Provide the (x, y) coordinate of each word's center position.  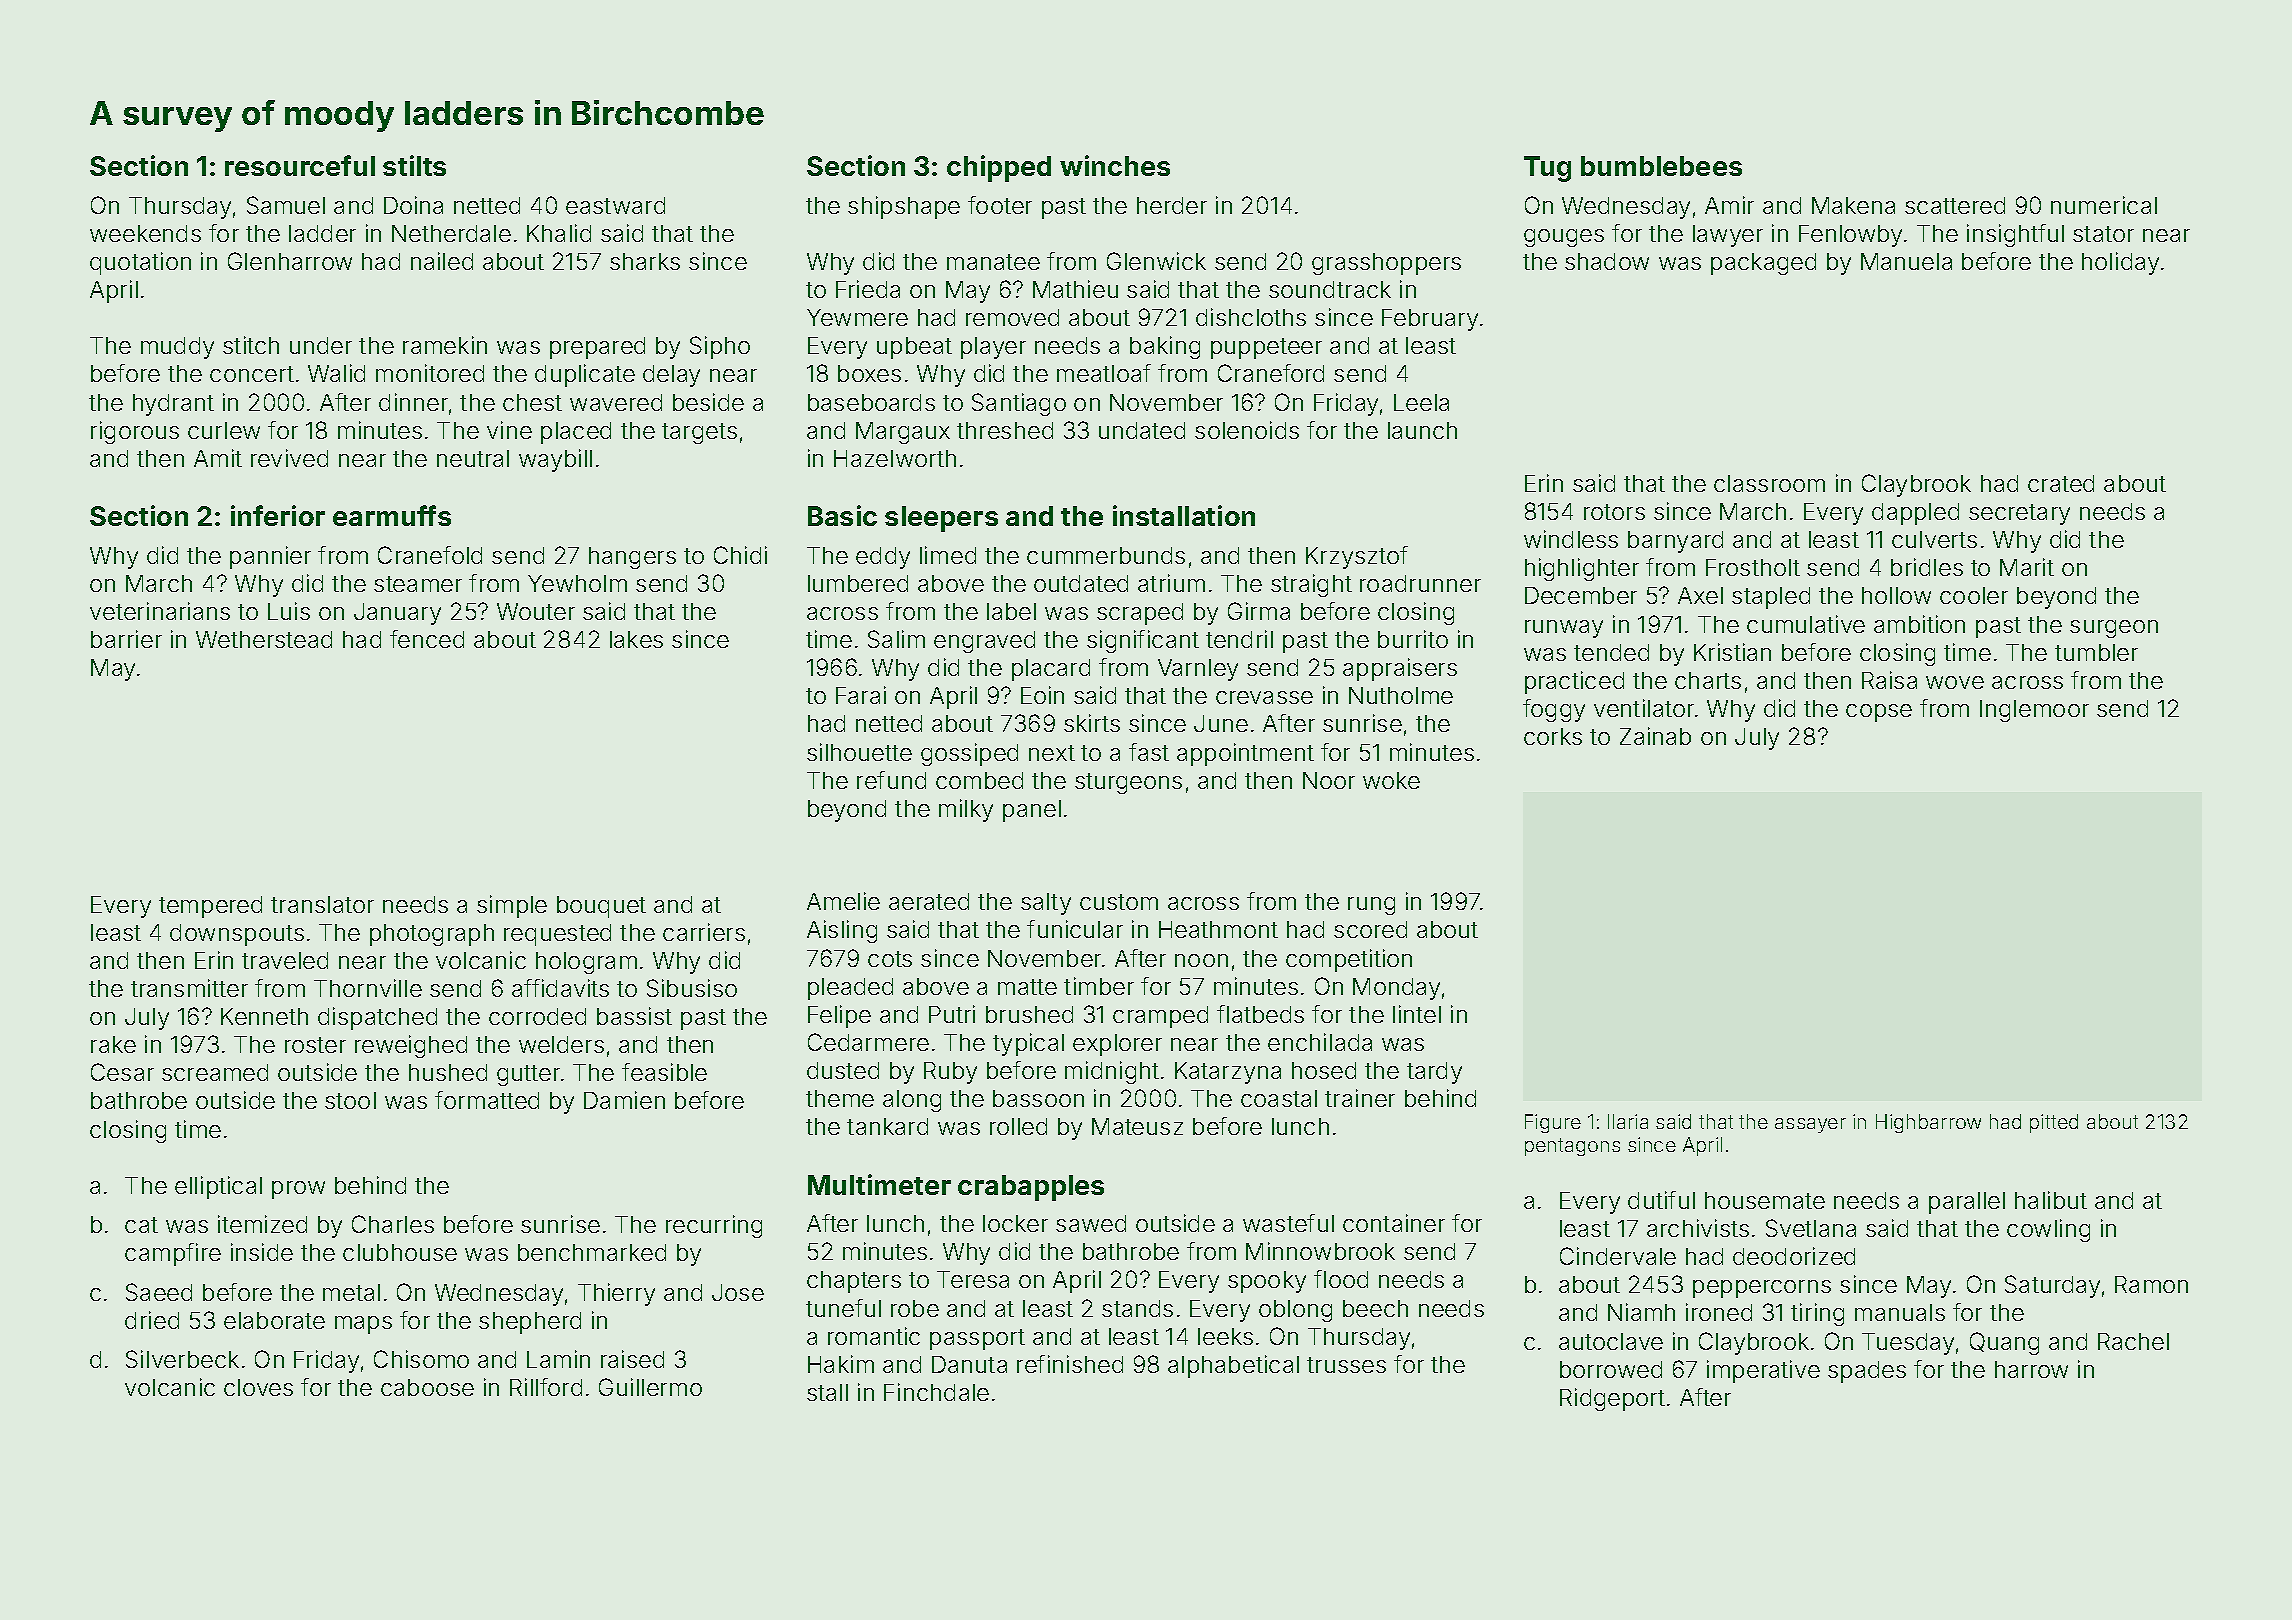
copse (1879, 713)
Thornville (368, 988)
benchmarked (592, 1252)
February (1430, 320)
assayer (1810, 1125)
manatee (993, 262)
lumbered (858, 583)
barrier (126, 639)
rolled (1018, 1126)
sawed (1091, 1223)
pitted (2054, 1123)
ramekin (445, 345)
